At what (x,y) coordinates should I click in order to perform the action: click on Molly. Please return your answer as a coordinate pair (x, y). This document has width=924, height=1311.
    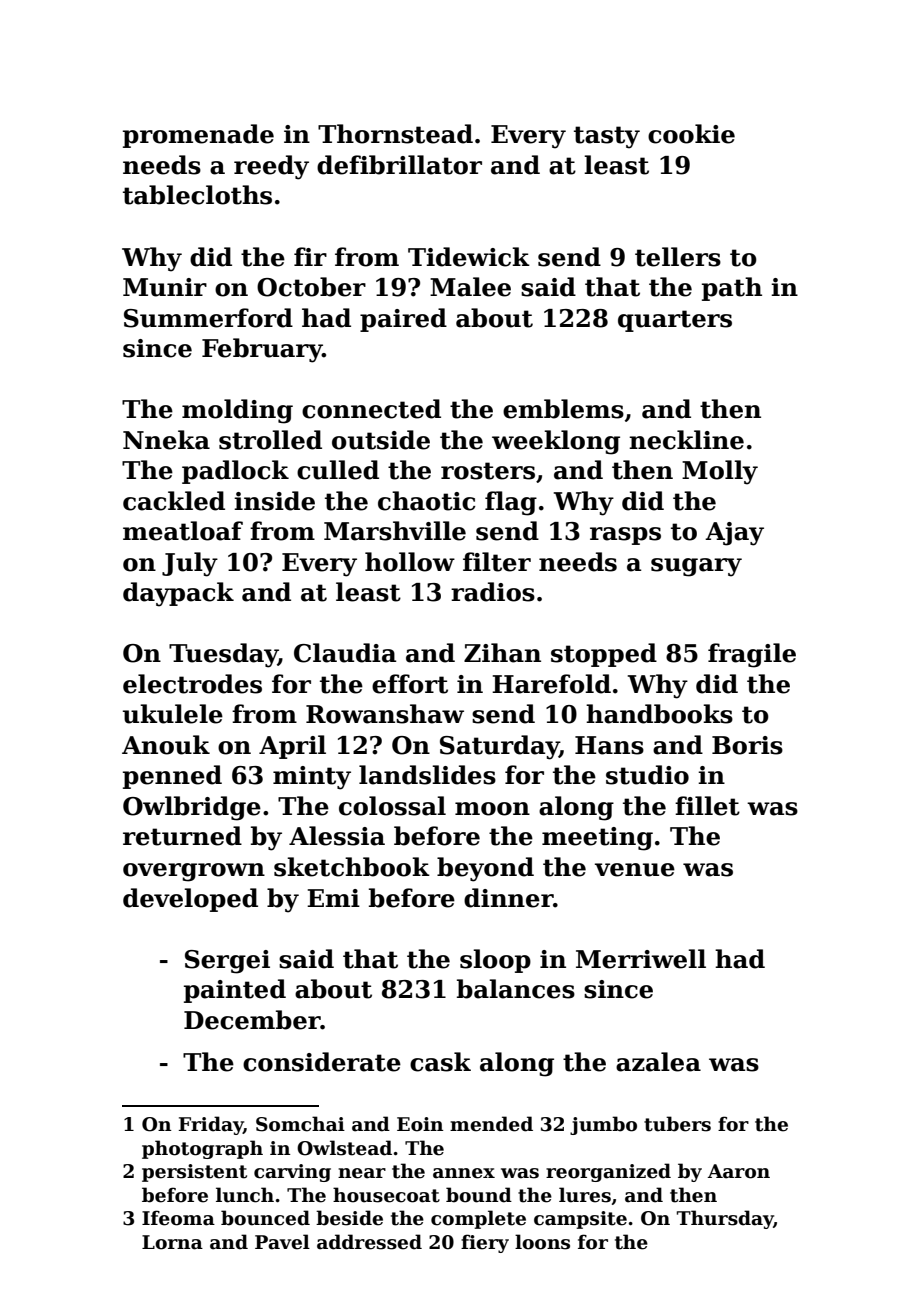
    Looking at the image, I should click on (720, 472).
